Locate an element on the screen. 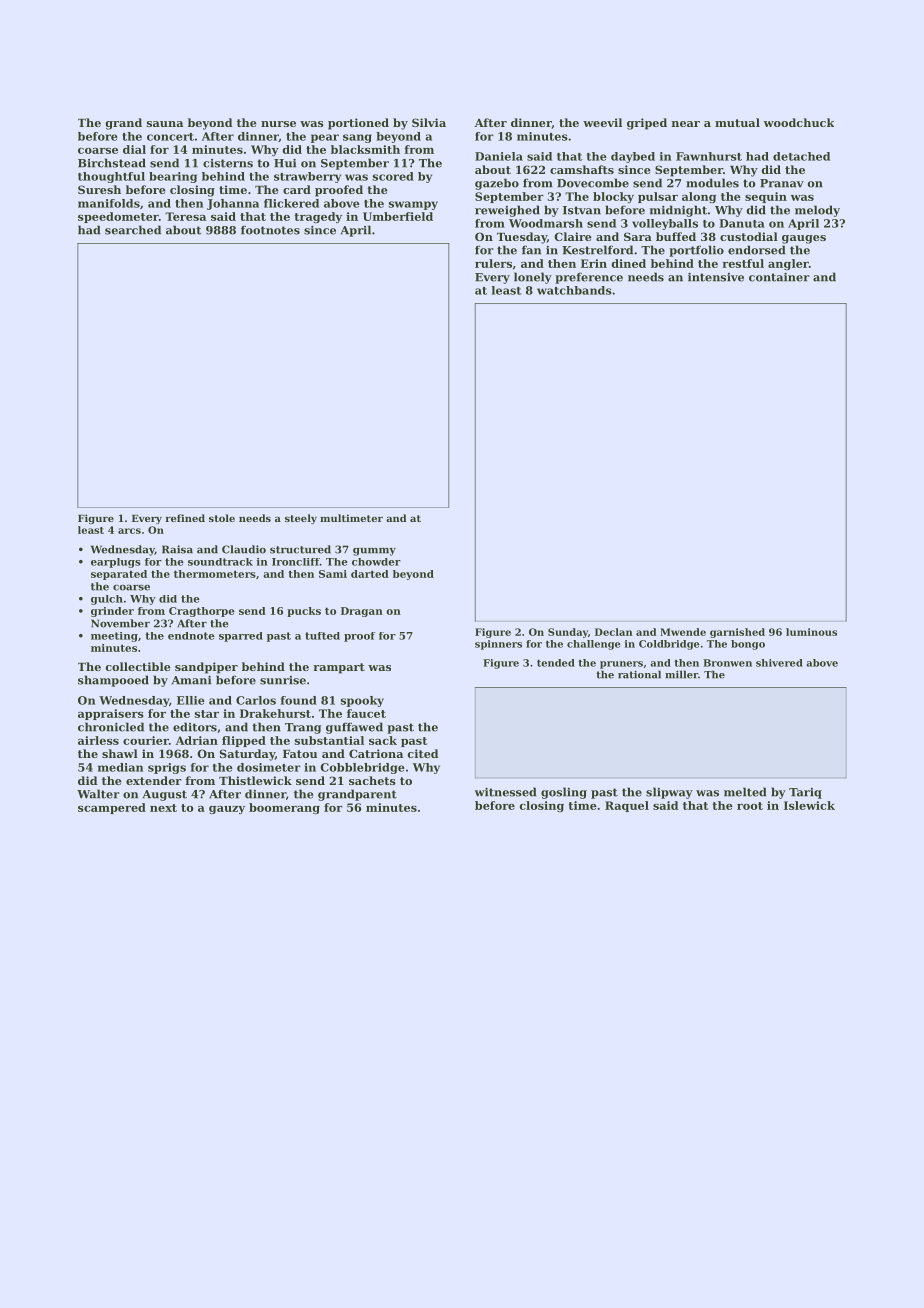 Image resolution: width=924 pixels, height=1308 pixels. portioned is located at coordinates (358, 124).
